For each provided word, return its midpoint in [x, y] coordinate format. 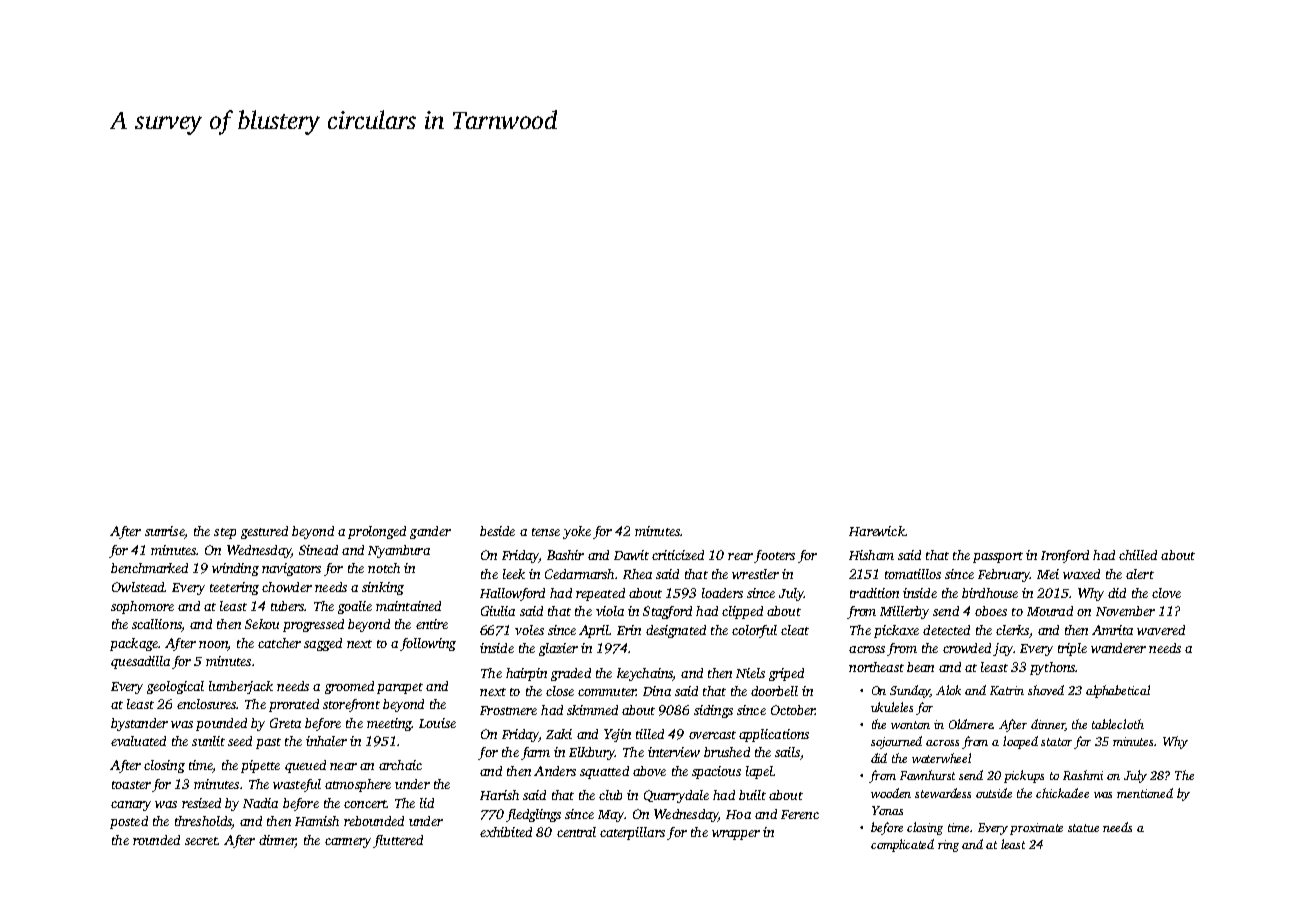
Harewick [877, 531]
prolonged [377, 532]
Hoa [738, 814]
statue [1083, 828]
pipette [260, 766]
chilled [1138, 555]
